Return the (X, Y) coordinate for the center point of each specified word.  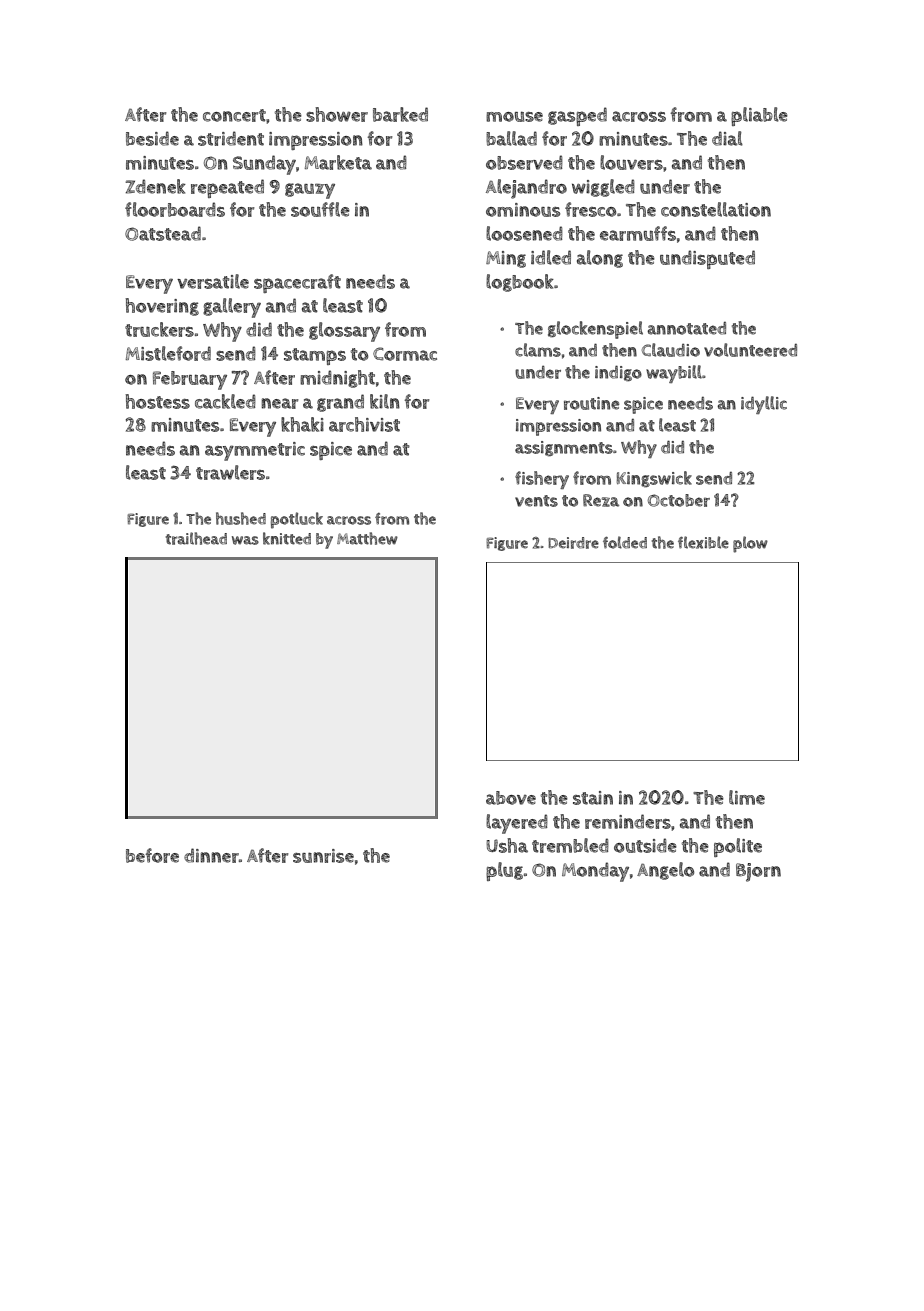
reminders (628, 821)
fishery (542, 480)
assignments (564, 448)
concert (234, 115)
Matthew (367, 538)
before (152, 855)
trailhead (196, 538)
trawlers (230, 472)
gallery (232, 308)
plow (750, 544)
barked (400, 114)
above (511, 798)
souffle (320, 209)
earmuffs (638, 233)
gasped (577, 116)
